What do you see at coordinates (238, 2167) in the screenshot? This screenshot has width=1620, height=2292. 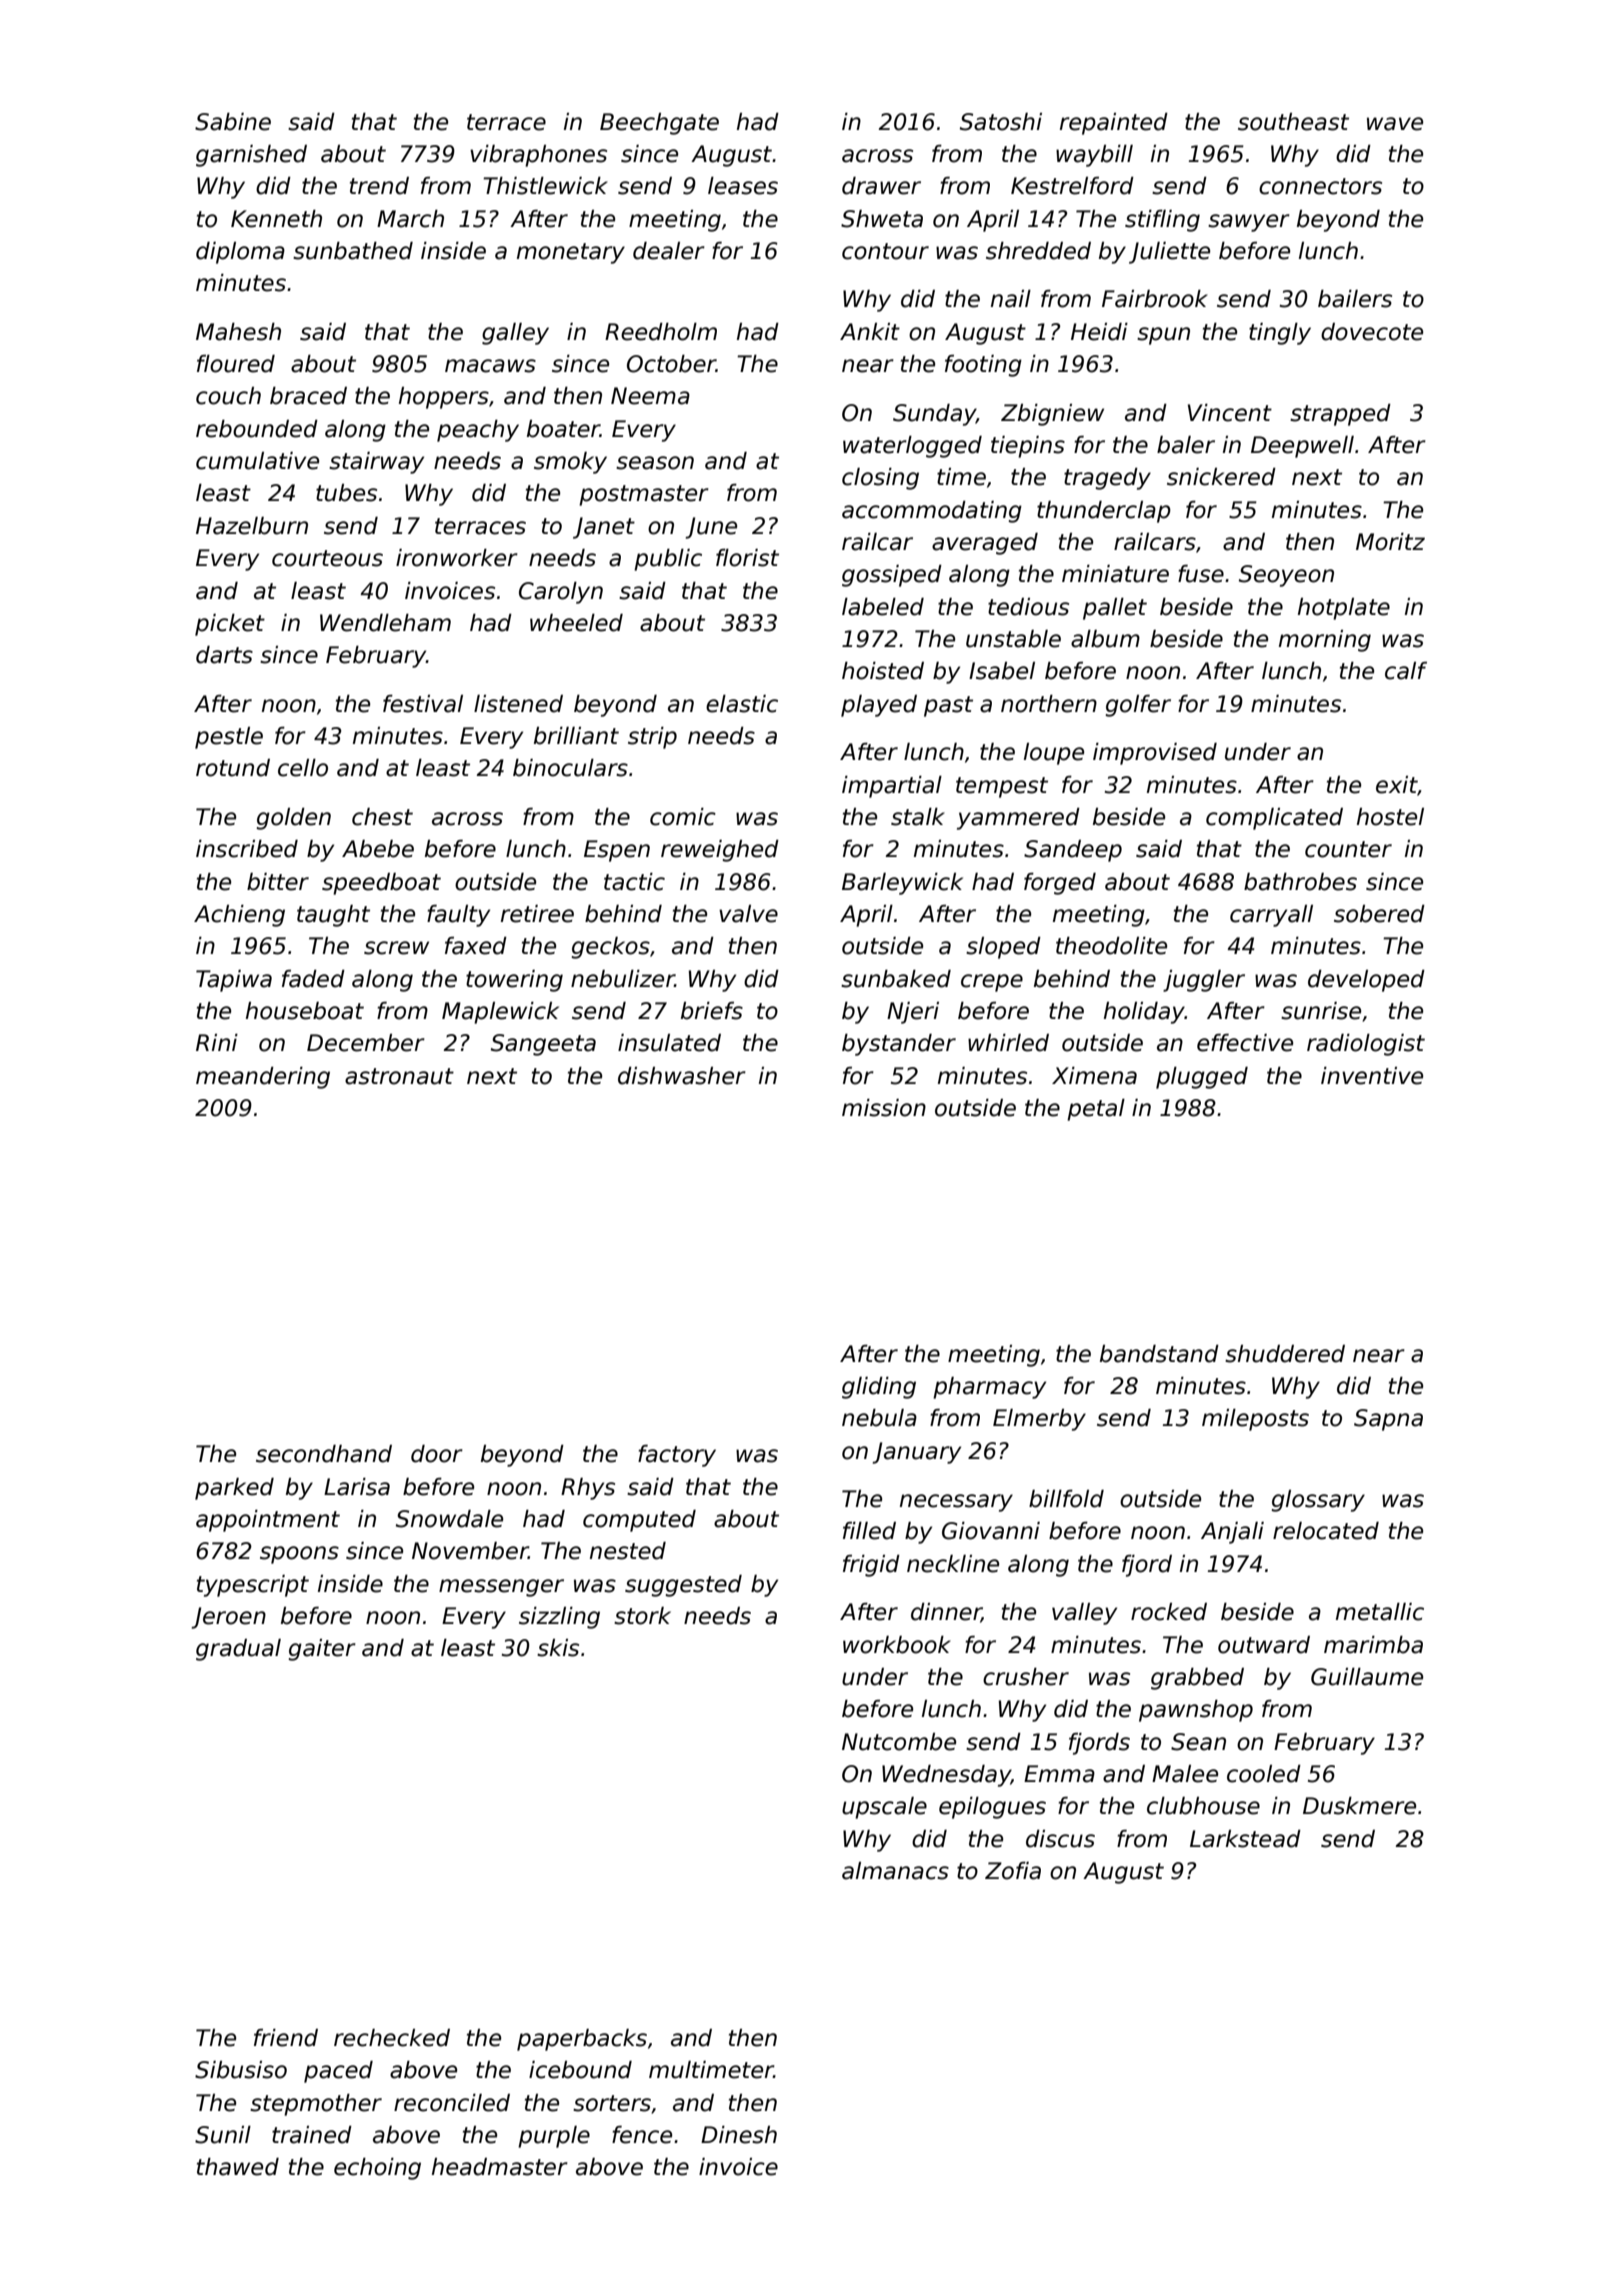 I see `thawed` at bounding box center [238, 2167].
